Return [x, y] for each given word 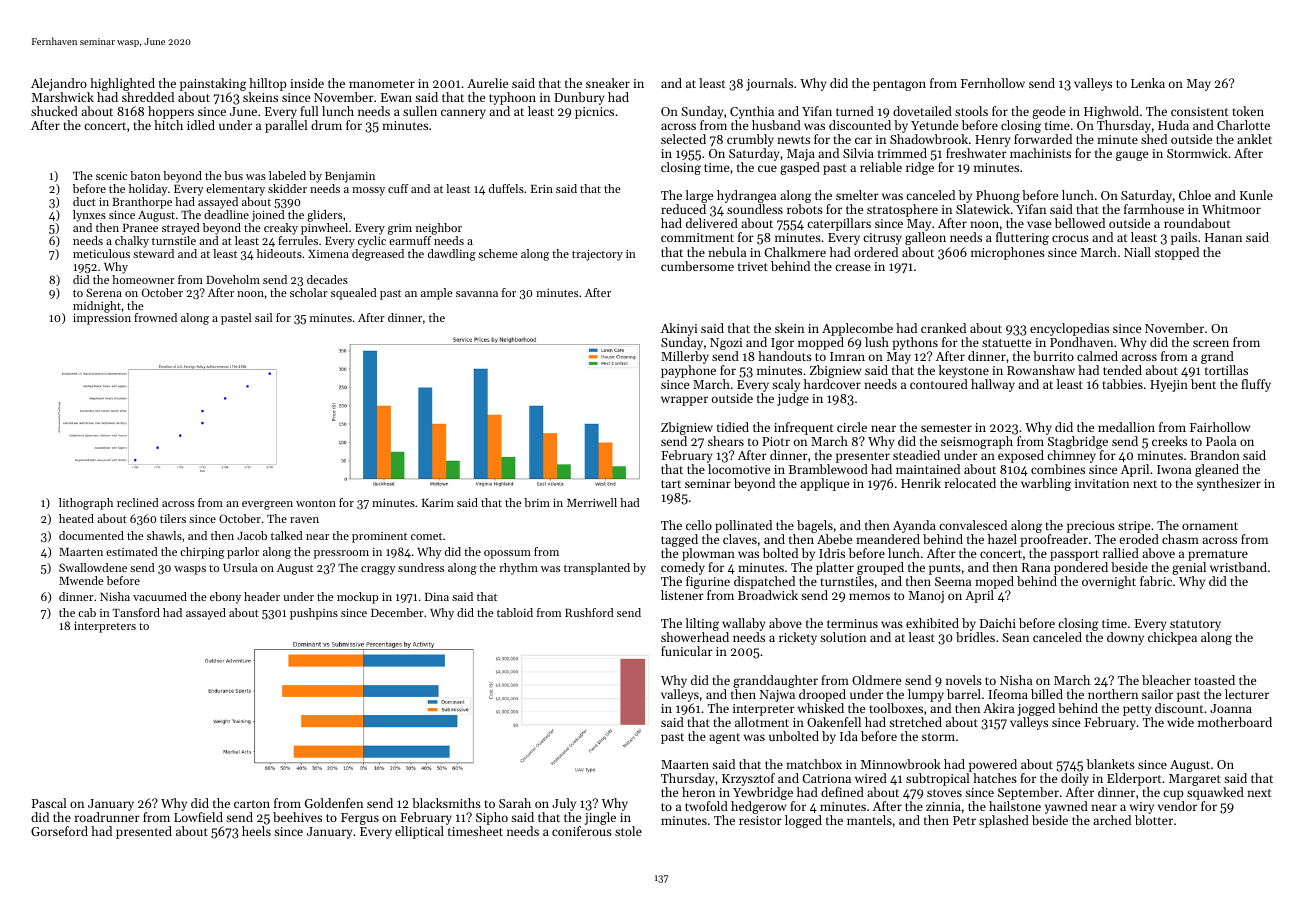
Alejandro [59, 84]
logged [803, 821]
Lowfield [198, 817]
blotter [1154, 820]
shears [726, 441]
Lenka [1148, 83]
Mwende [81, 580]
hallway [993, 385]
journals [769, 84]
